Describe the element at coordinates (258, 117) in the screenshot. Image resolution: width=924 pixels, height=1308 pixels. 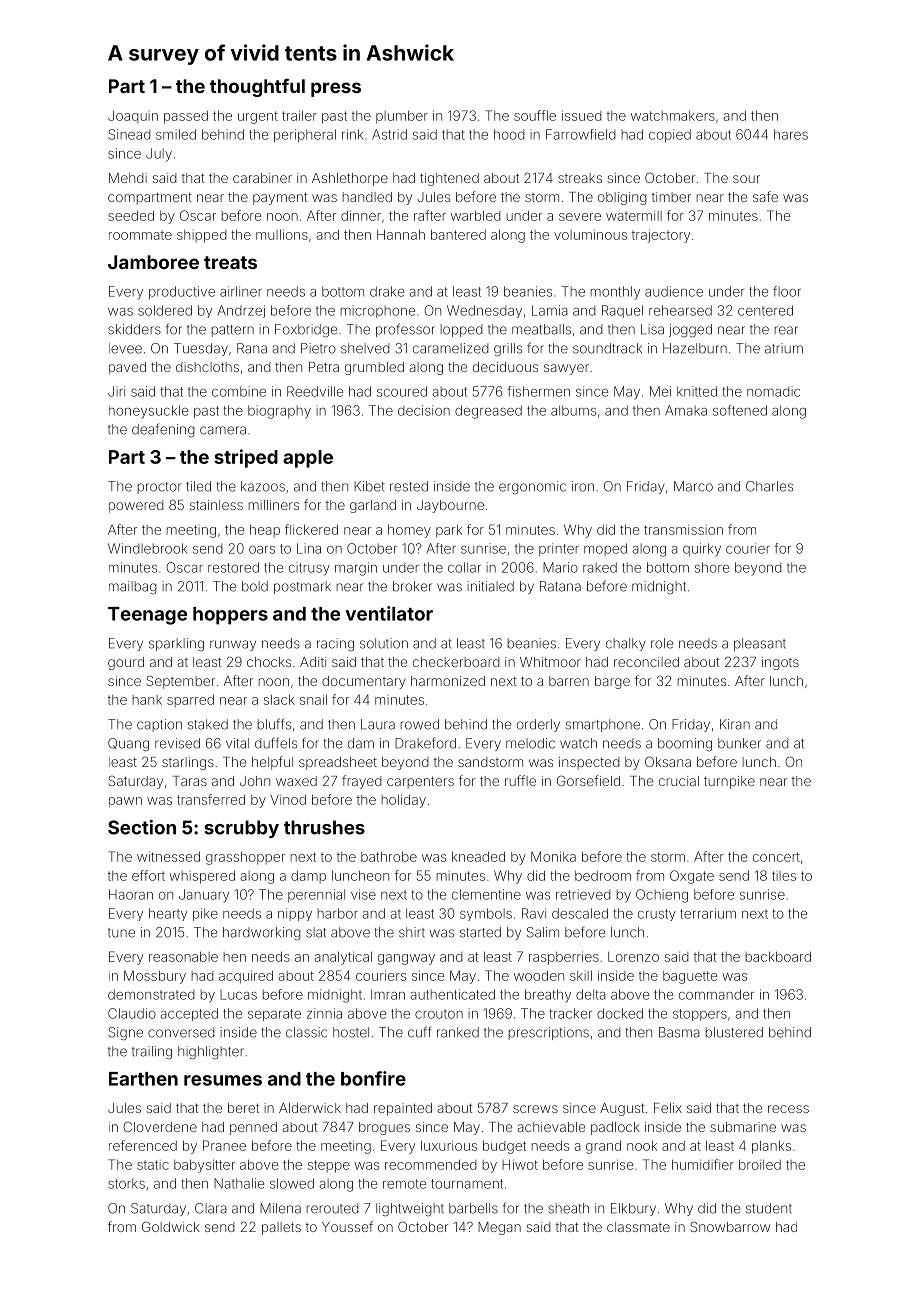
I see `urgent` at that location.
